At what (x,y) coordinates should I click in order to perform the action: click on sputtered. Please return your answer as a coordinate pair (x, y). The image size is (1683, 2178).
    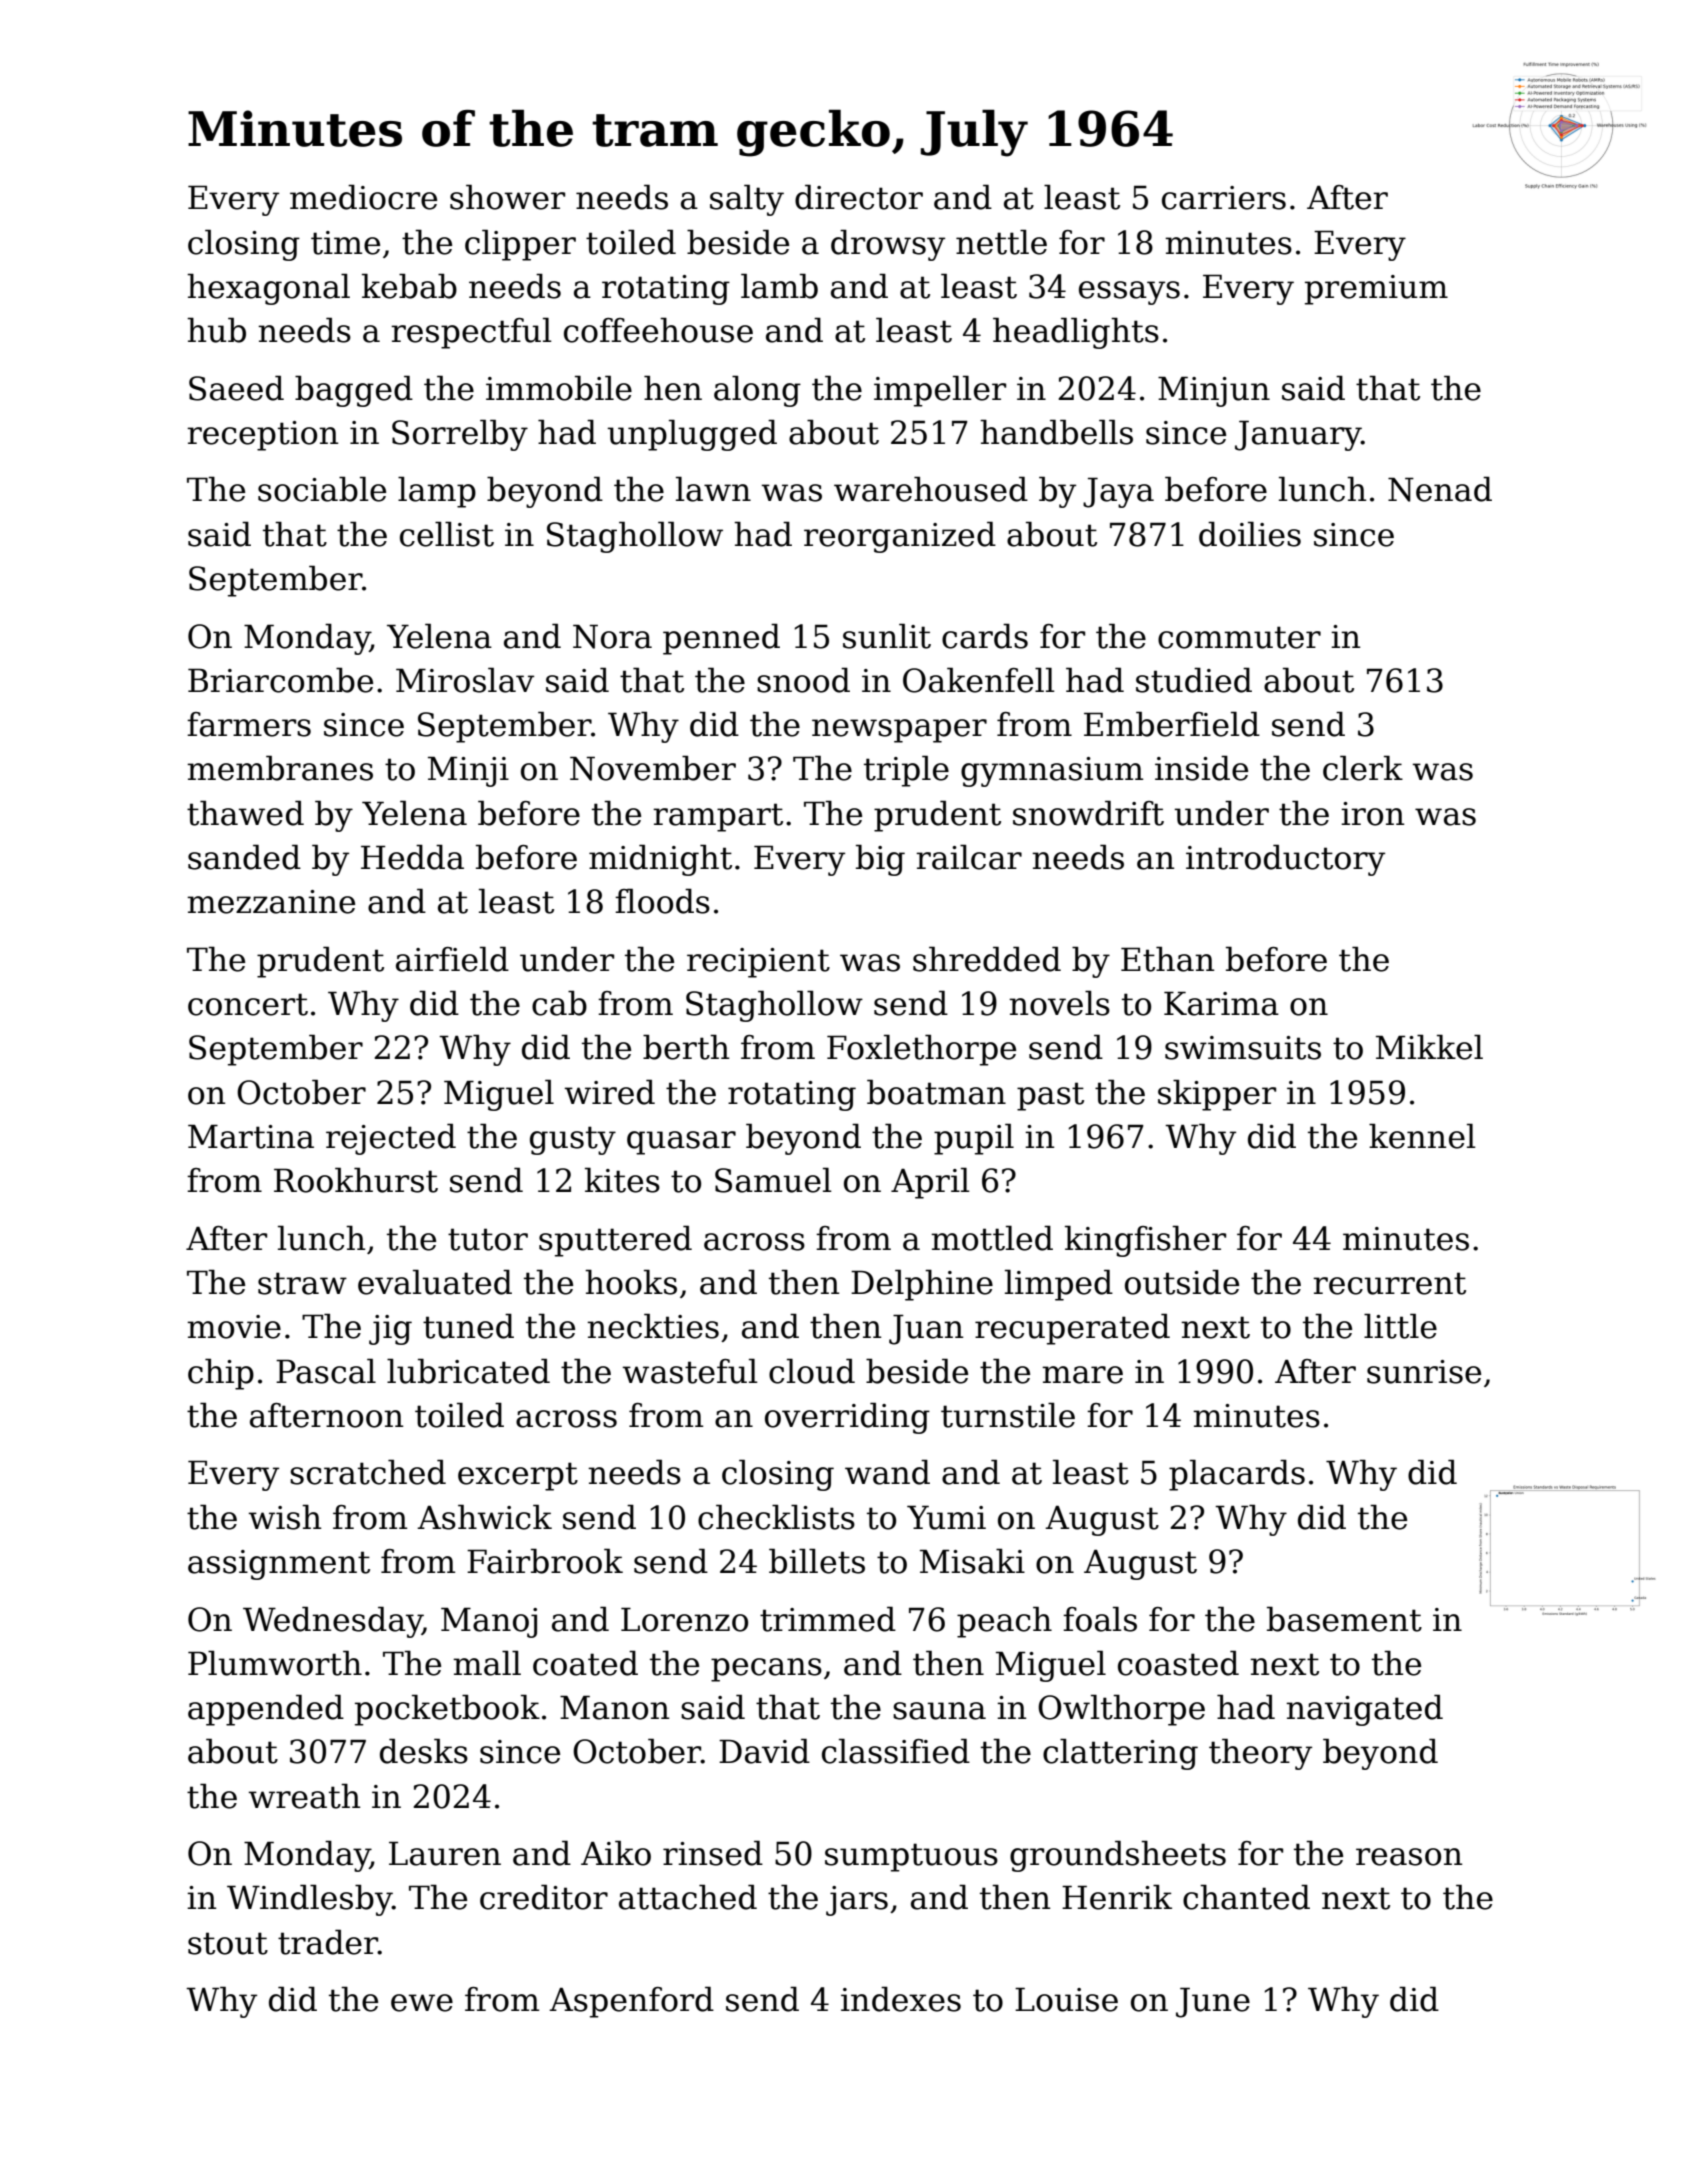
    Looking at the image, I should click on (615, 1241).
